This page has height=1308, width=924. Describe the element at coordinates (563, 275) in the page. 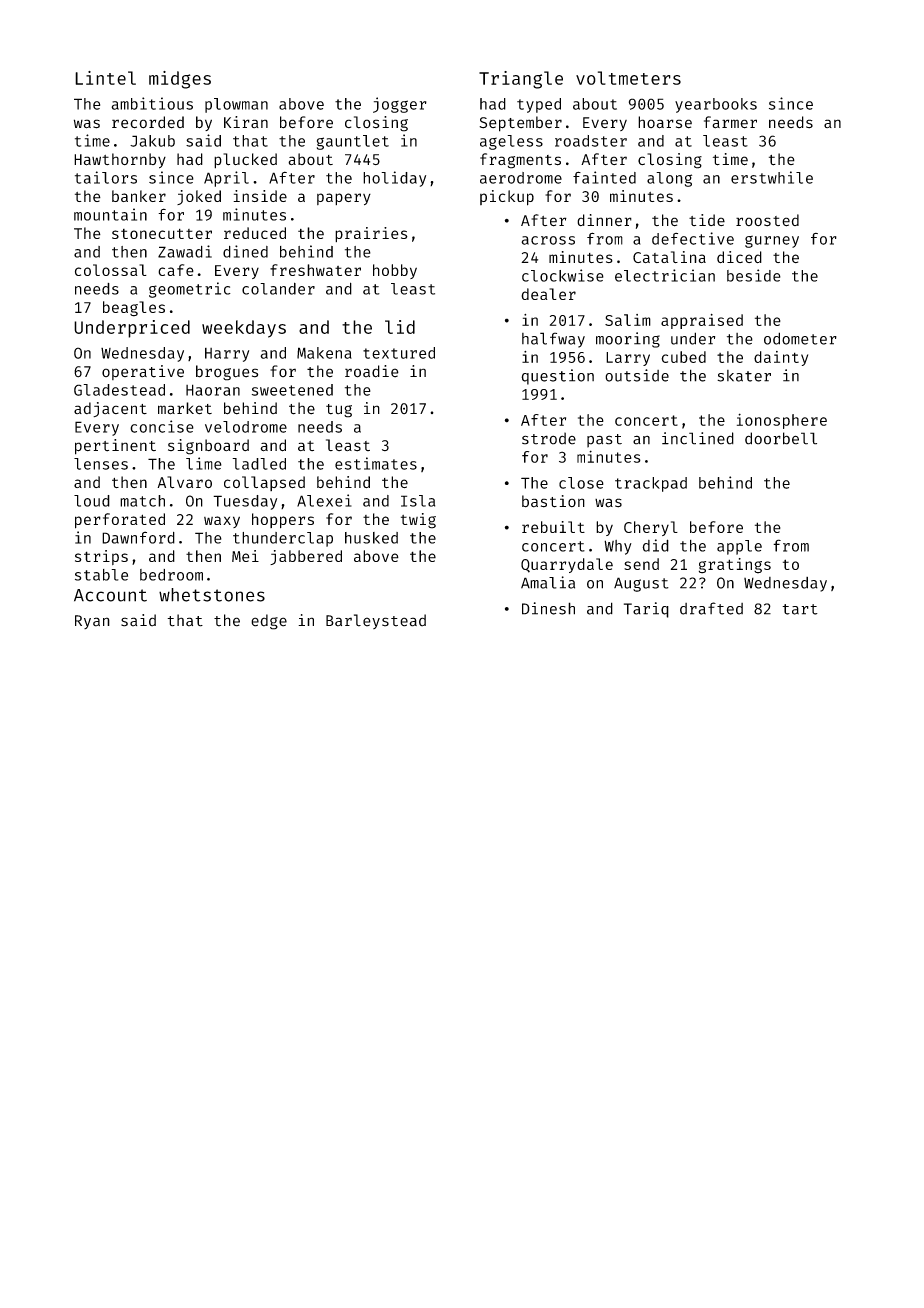

I see `clockwise` at that location.
